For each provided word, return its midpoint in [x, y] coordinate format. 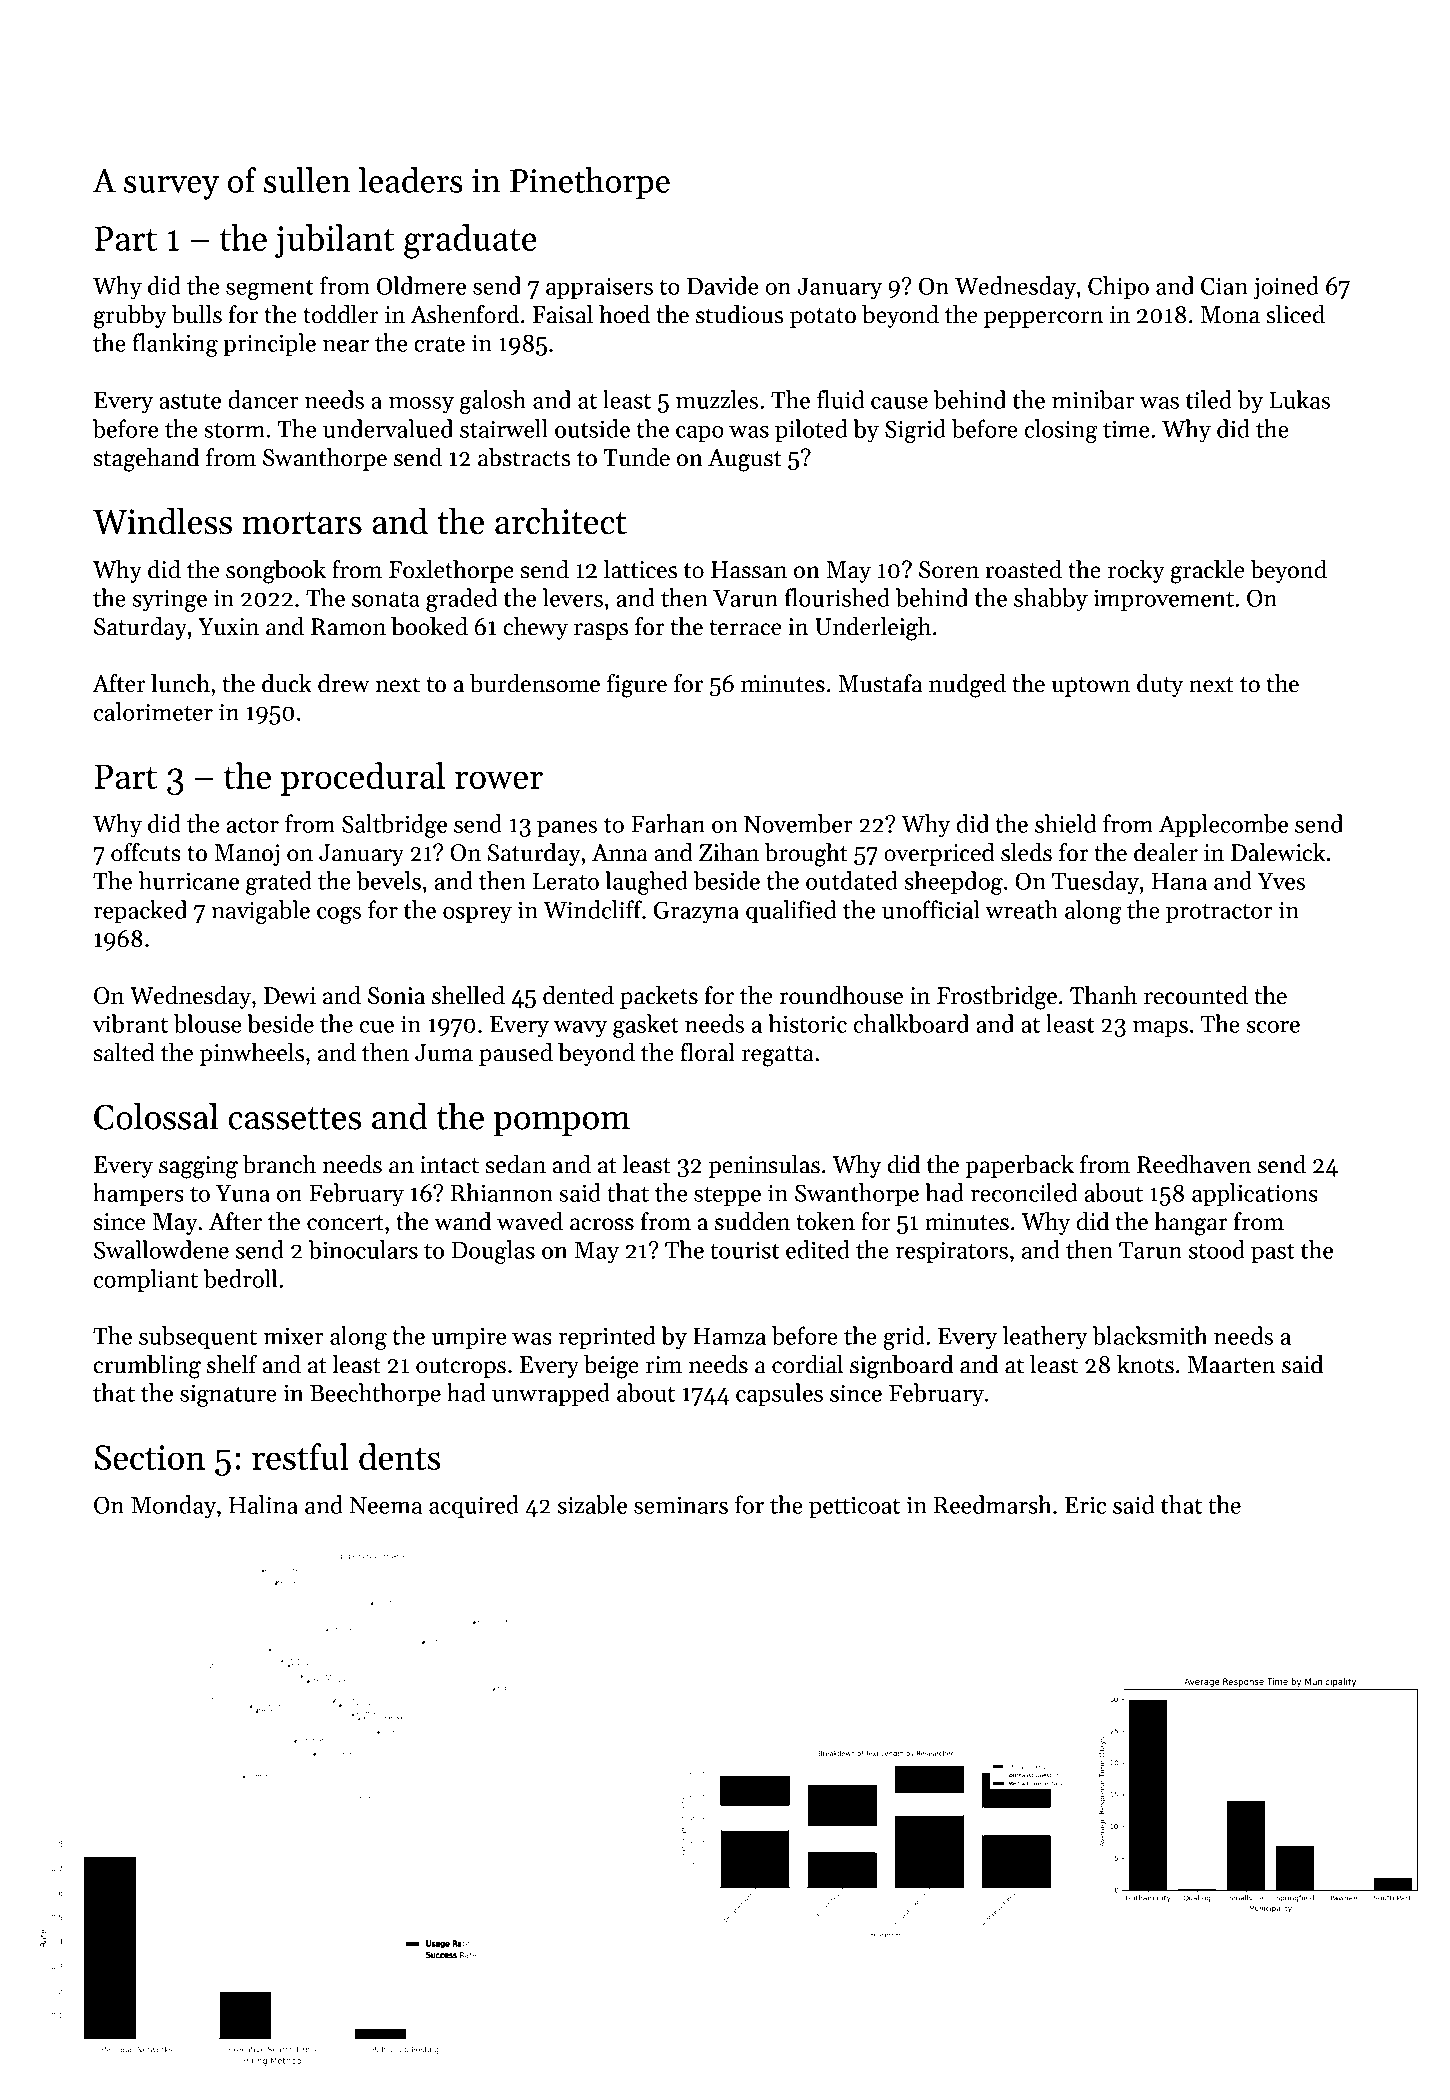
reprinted [607, 1338]
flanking [175, 345]
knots [1145, 1364]
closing [1061, 431]
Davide [723, 285]
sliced [1295, 314]
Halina [263, 1504]
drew [343, 683]
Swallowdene [161, 1249]
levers [572, 597]
